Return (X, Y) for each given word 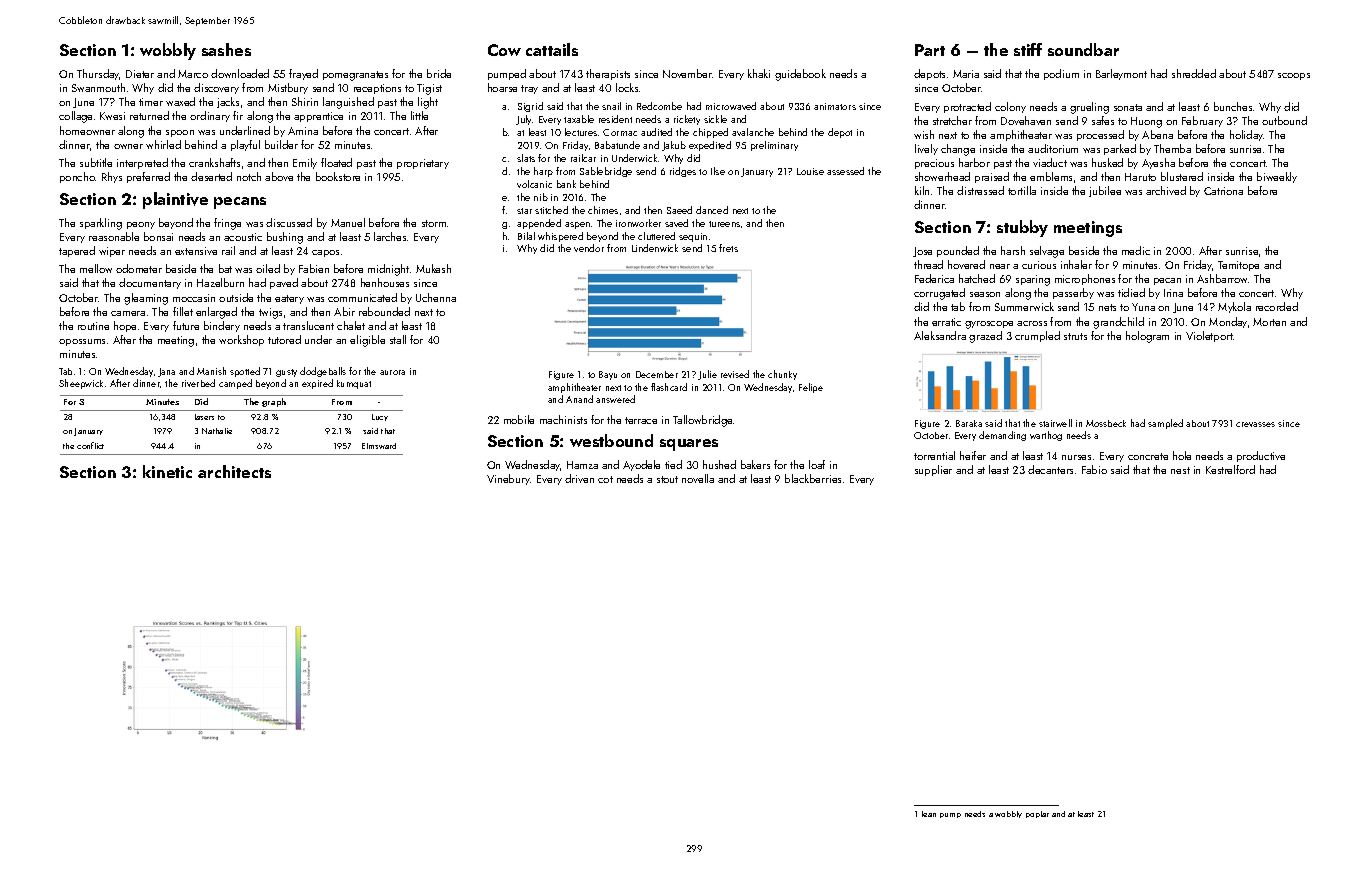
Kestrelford (1230, 469)
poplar (1037, 814)
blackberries (813, 478)
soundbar (1083, 49)
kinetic (167, 471)
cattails (552, 49)
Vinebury (509, 479)
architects (234, 471)
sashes (226, 49)
